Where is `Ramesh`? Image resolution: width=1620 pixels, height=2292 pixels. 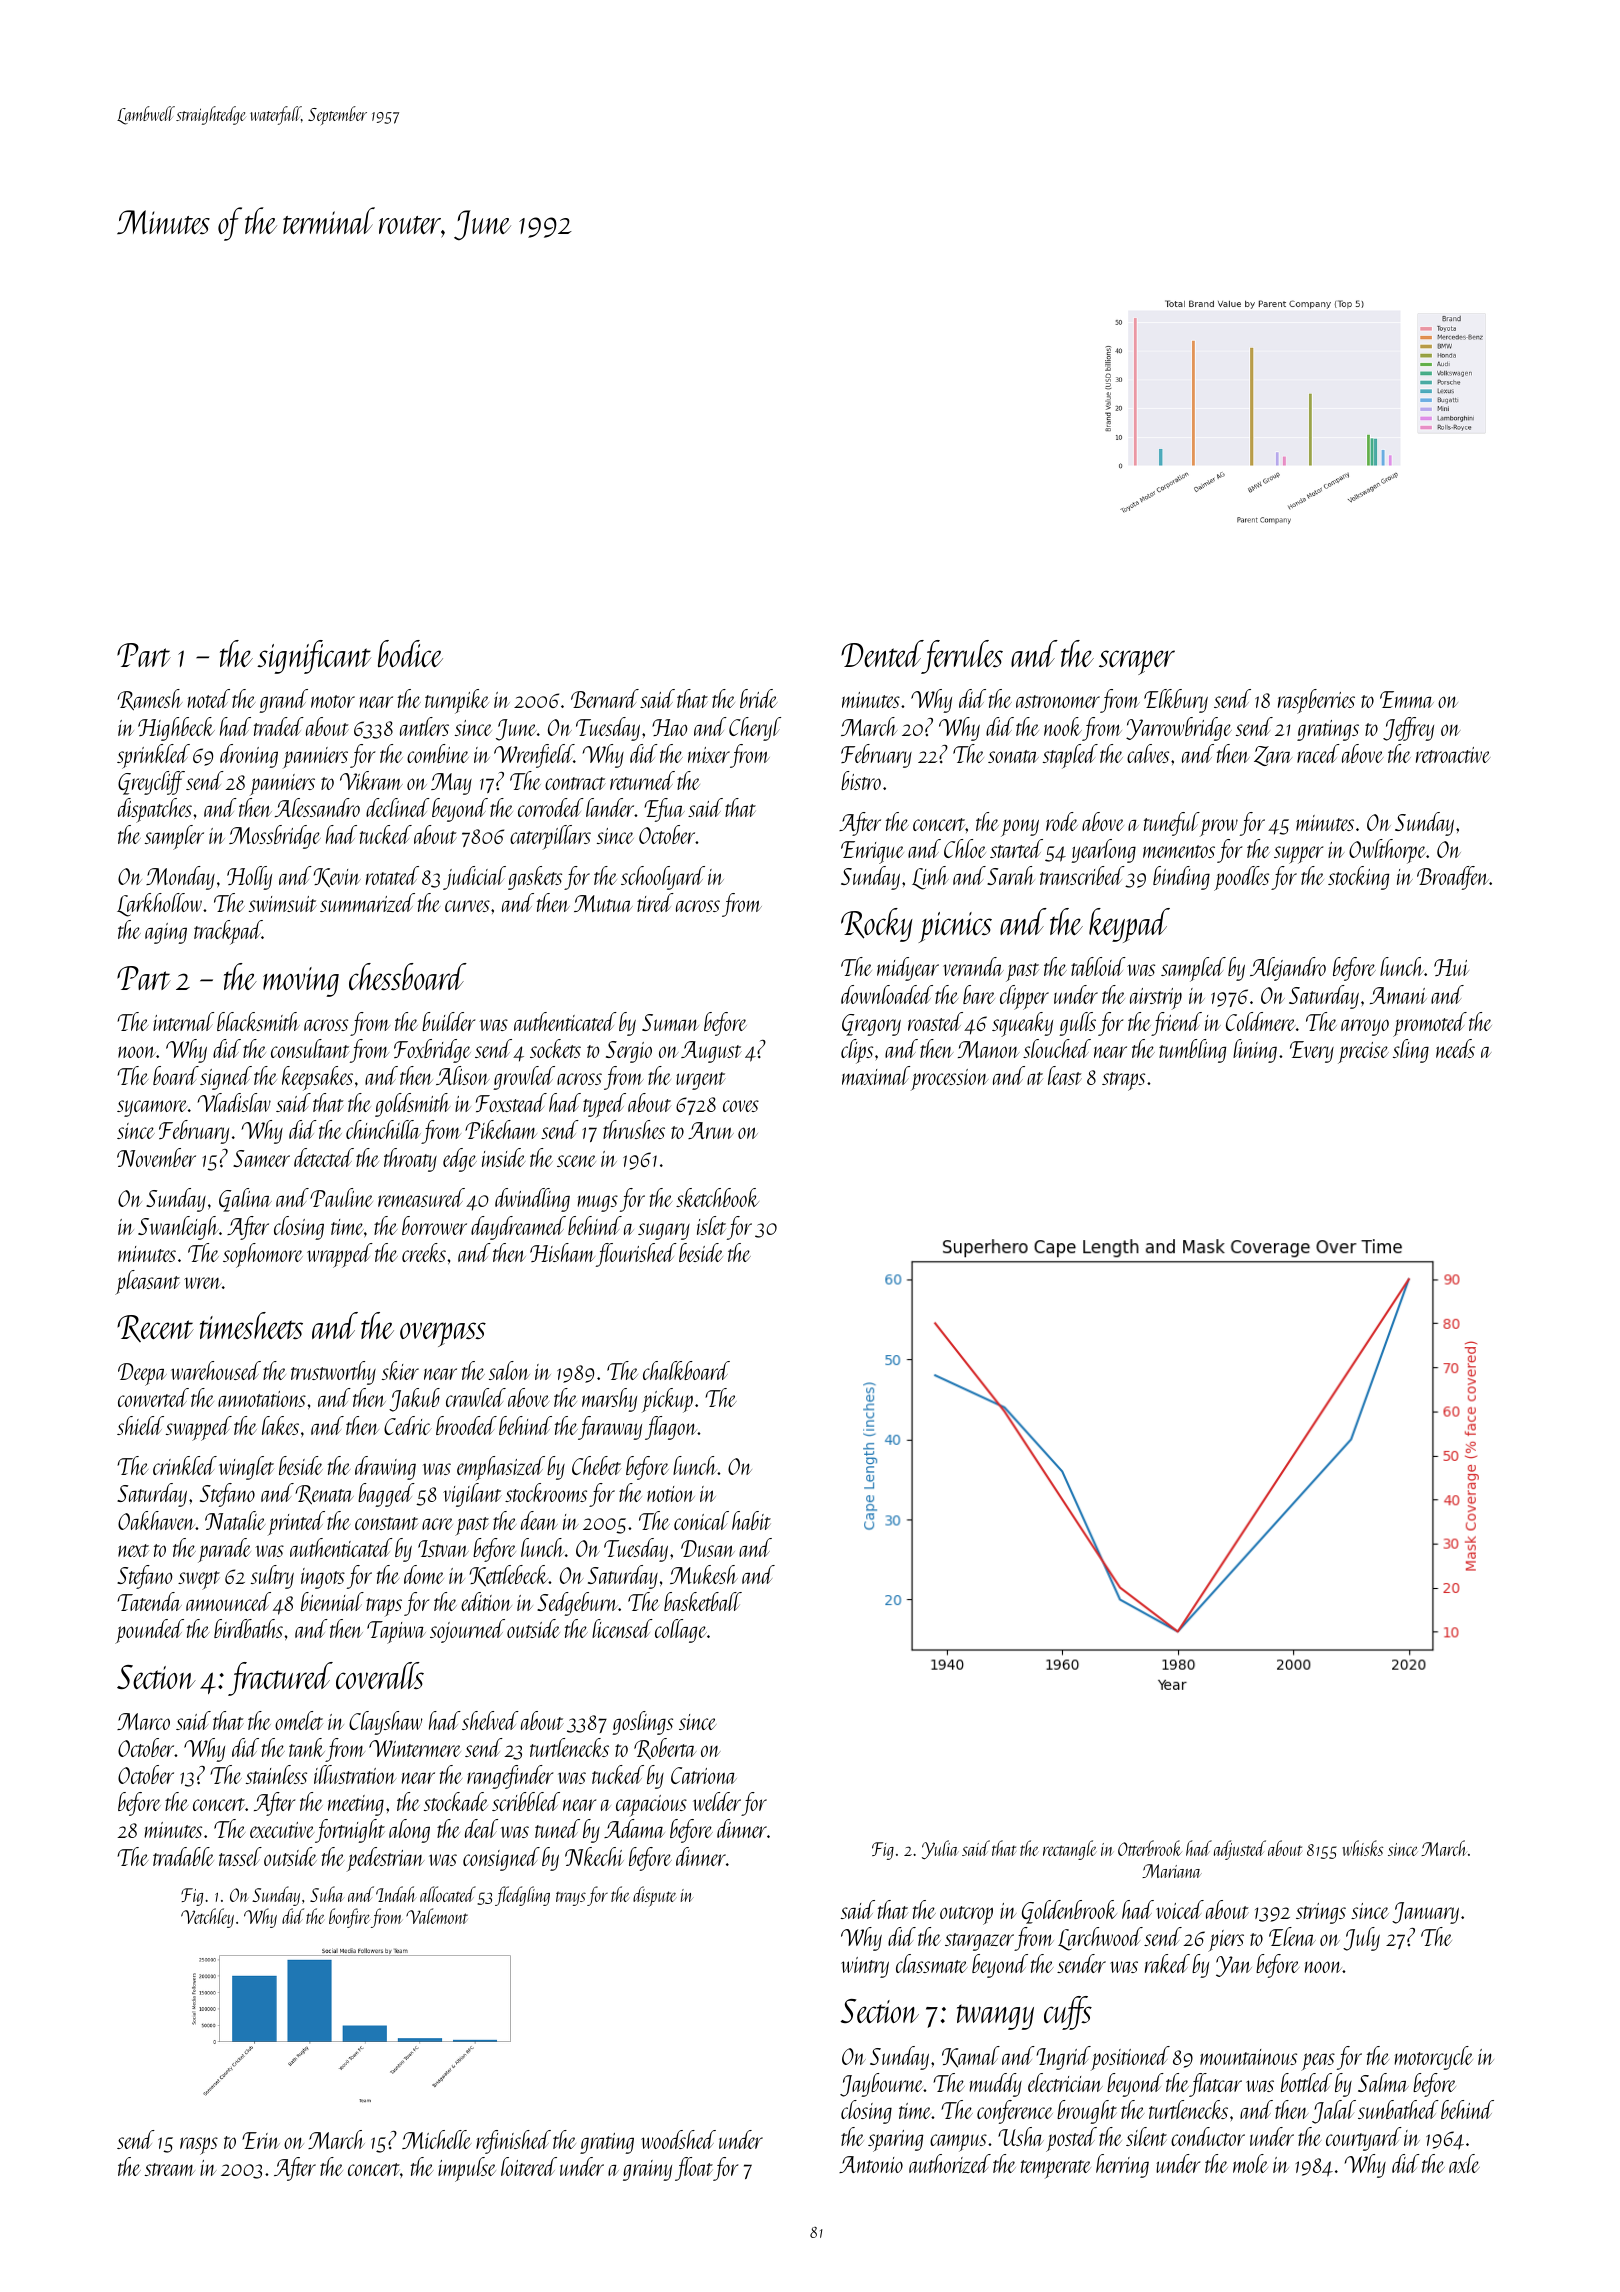
Ramesh is located at coordinates (149, 699).
